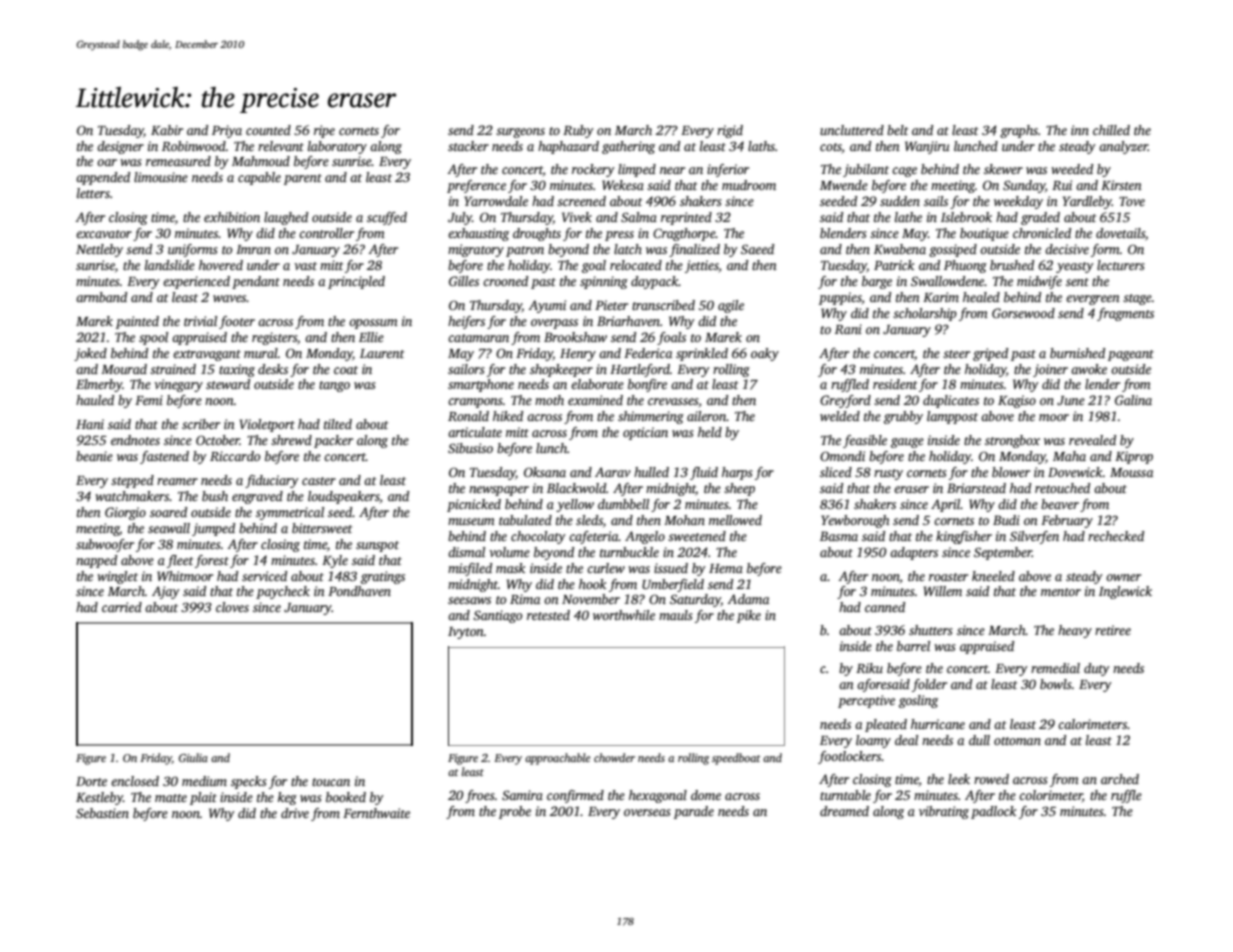  What do you see at coordinates (900, 201) in the page?
I see `sudden` at bounding box center [900, 201].
